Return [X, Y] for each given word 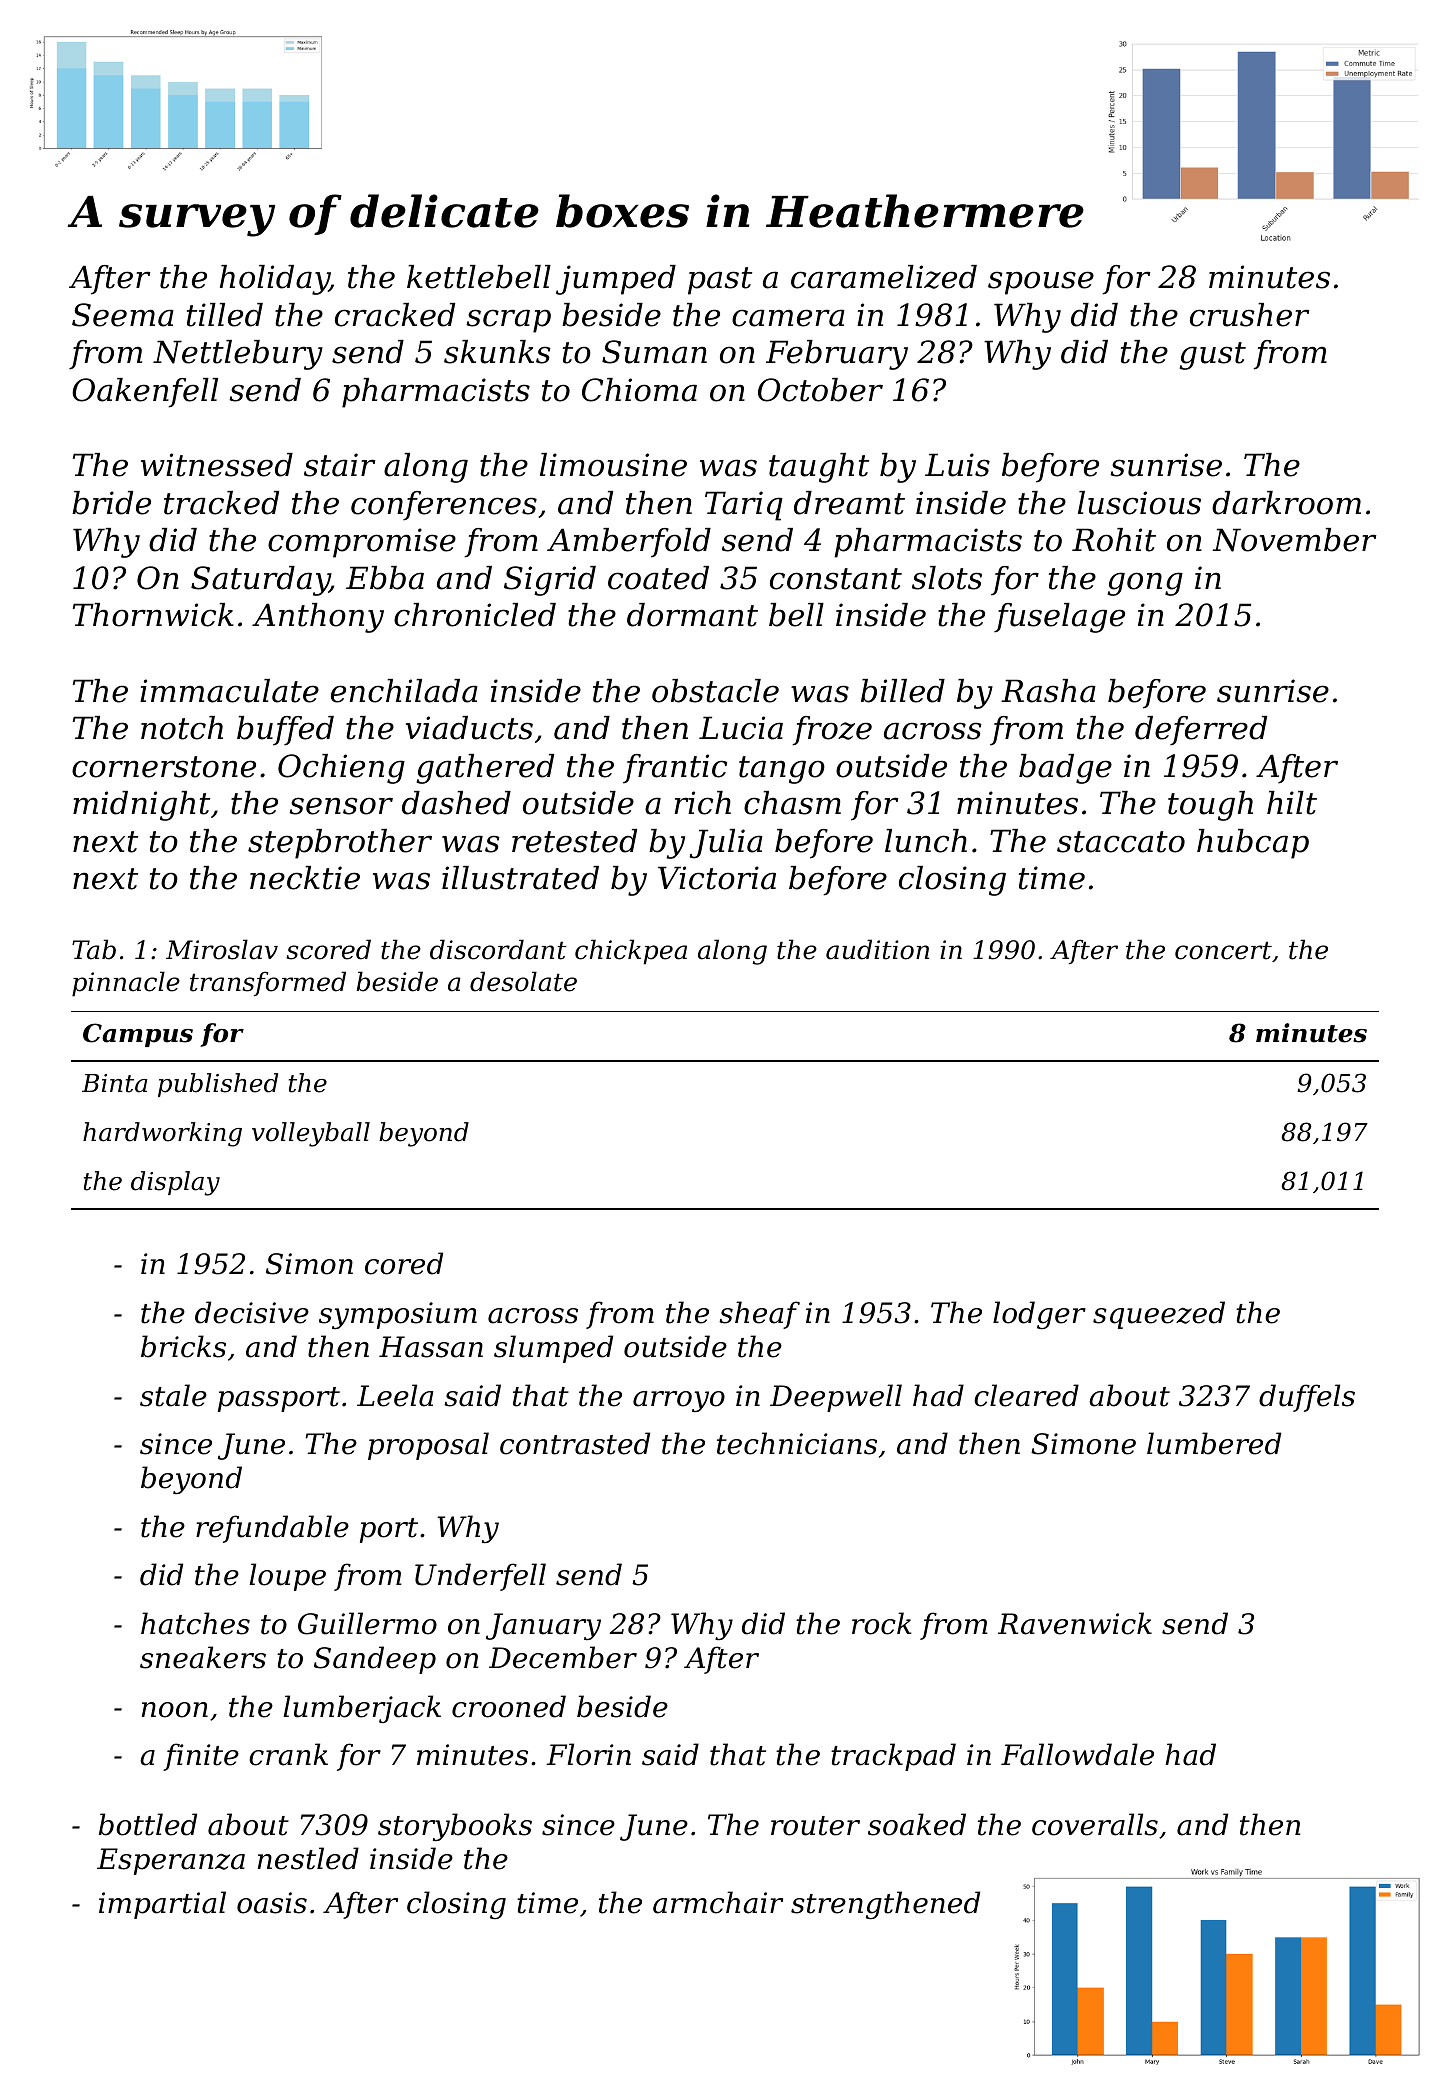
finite [201, 1757]
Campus [138, 1035]
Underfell [480, 1577]
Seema [123, 315]
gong [1145, 584]
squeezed [1159, 1315]
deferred [1201, 731]
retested [574, 841]
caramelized [884, 277]
